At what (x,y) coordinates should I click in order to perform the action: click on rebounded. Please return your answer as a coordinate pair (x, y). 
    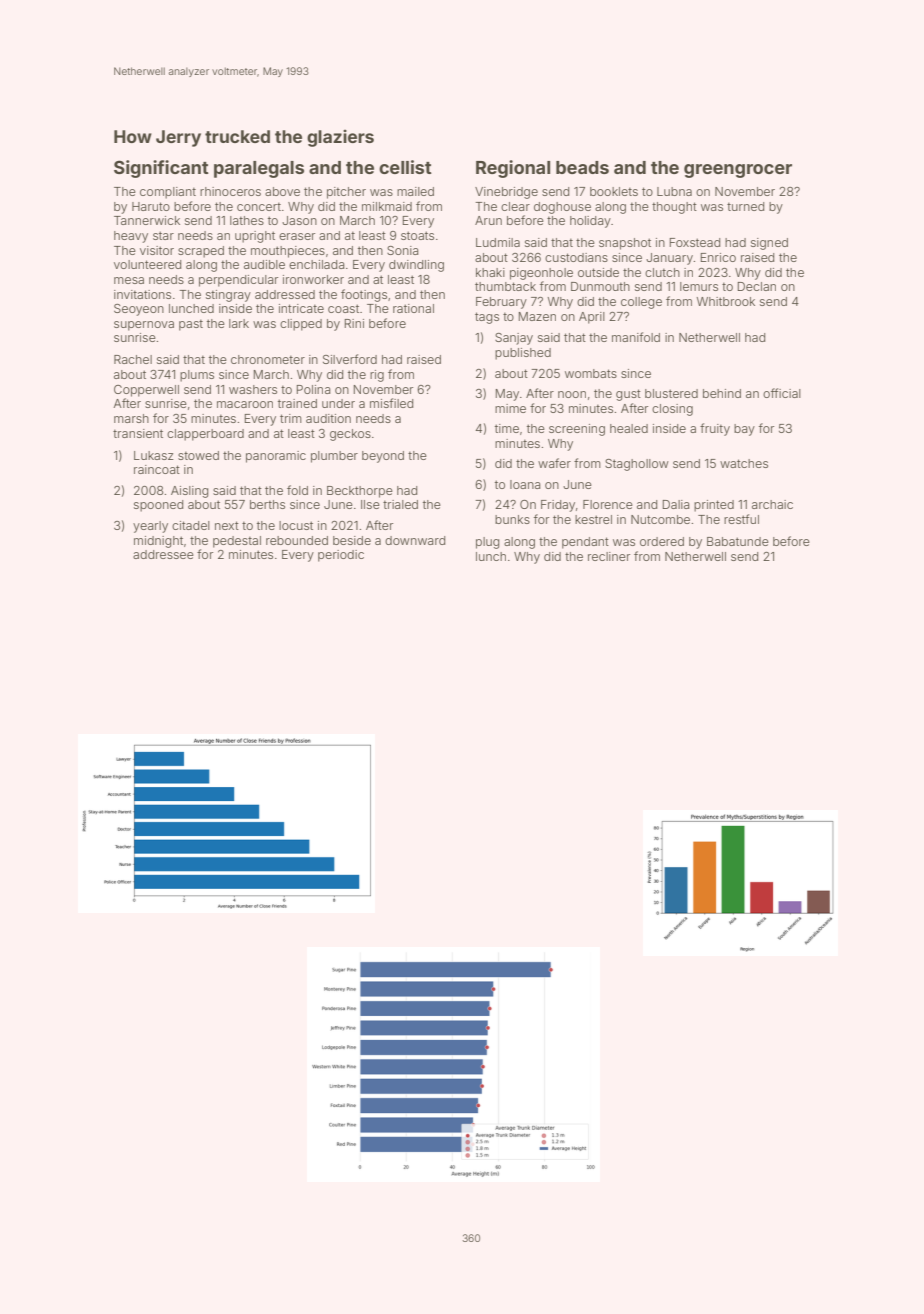
    Looking at the image, I should click on (297, 540).
